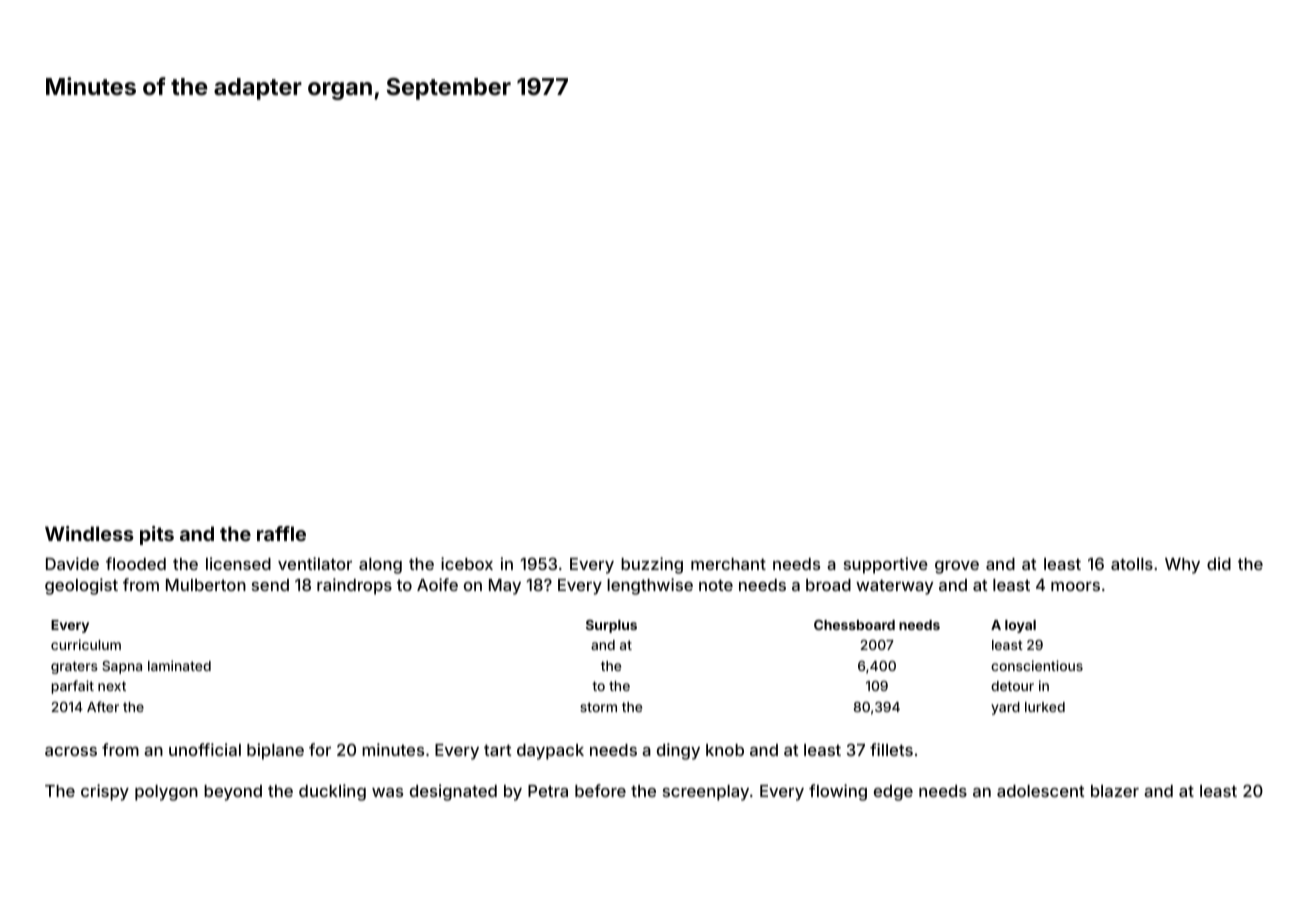  I want to click on moors, so click(1075, 586).
